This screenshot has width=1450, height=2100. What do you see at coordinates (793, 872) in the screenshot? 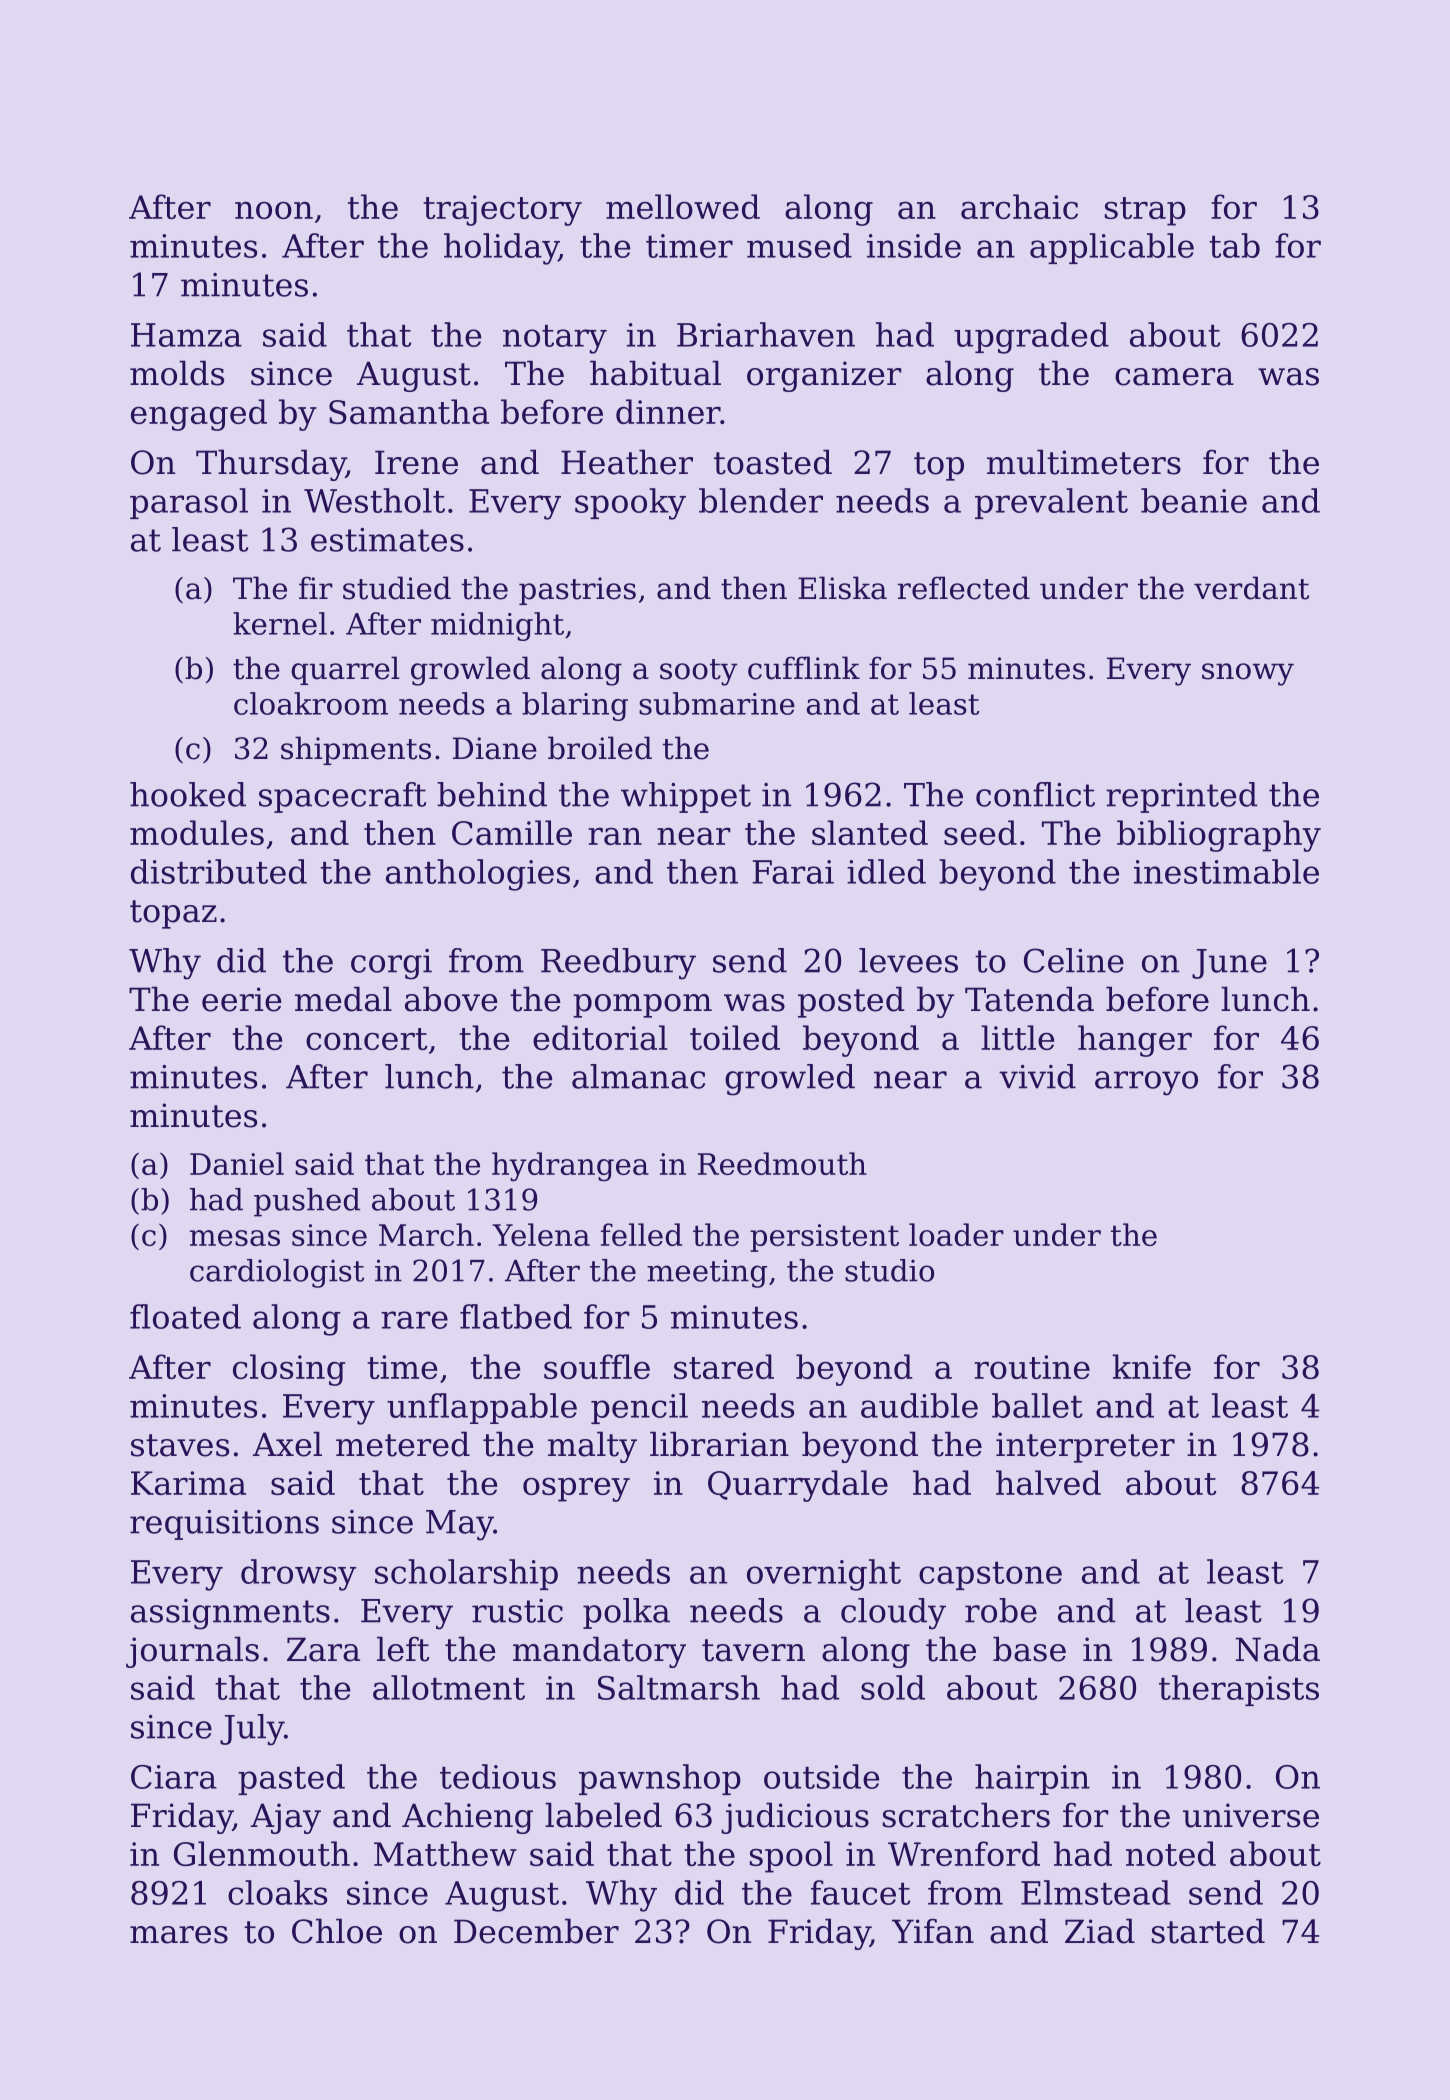
I see `Farai` at bounding box center [793, 872].
